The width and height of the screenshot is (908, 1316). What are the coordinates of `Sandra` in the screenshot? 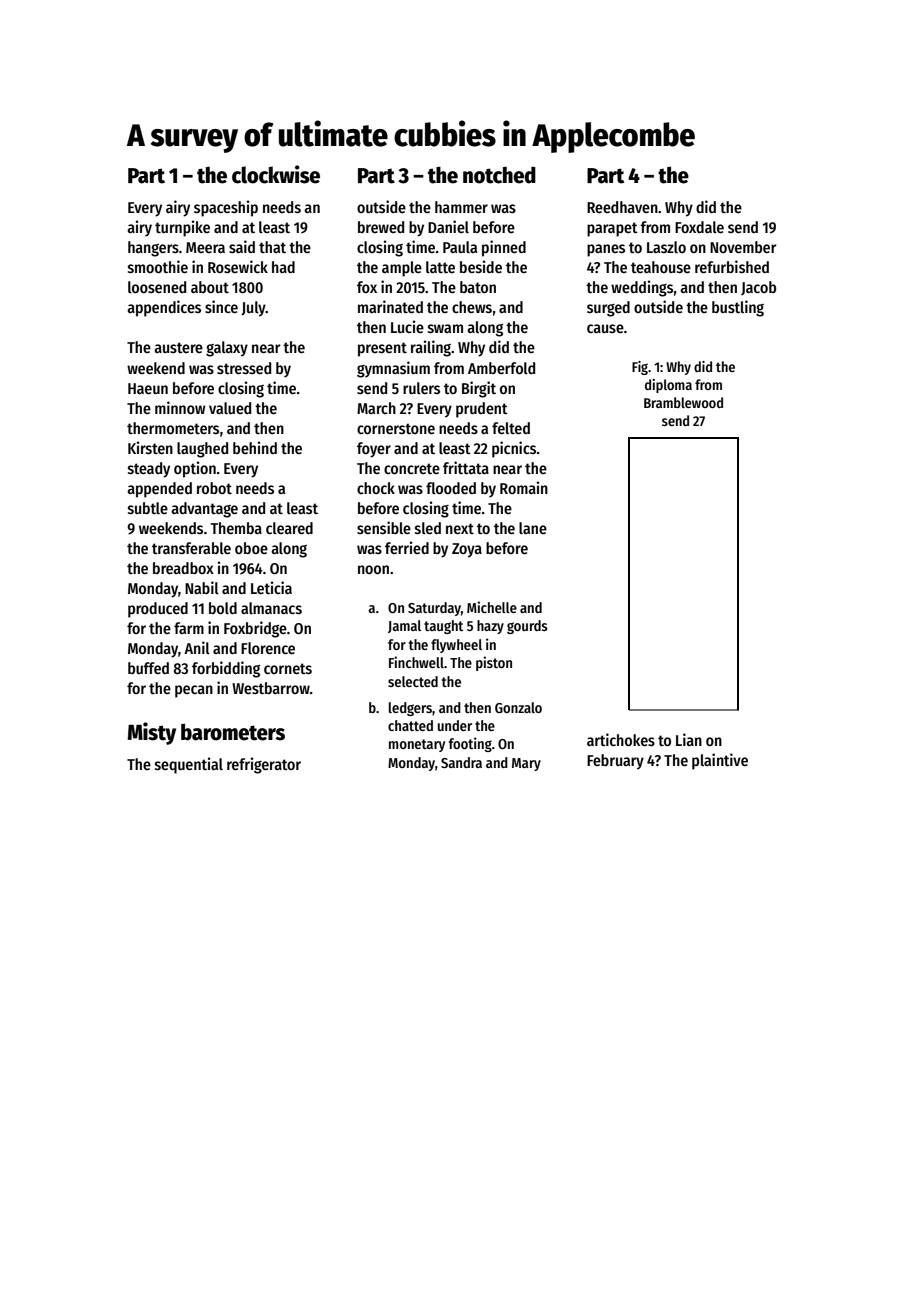 It's located at (461, 762).
